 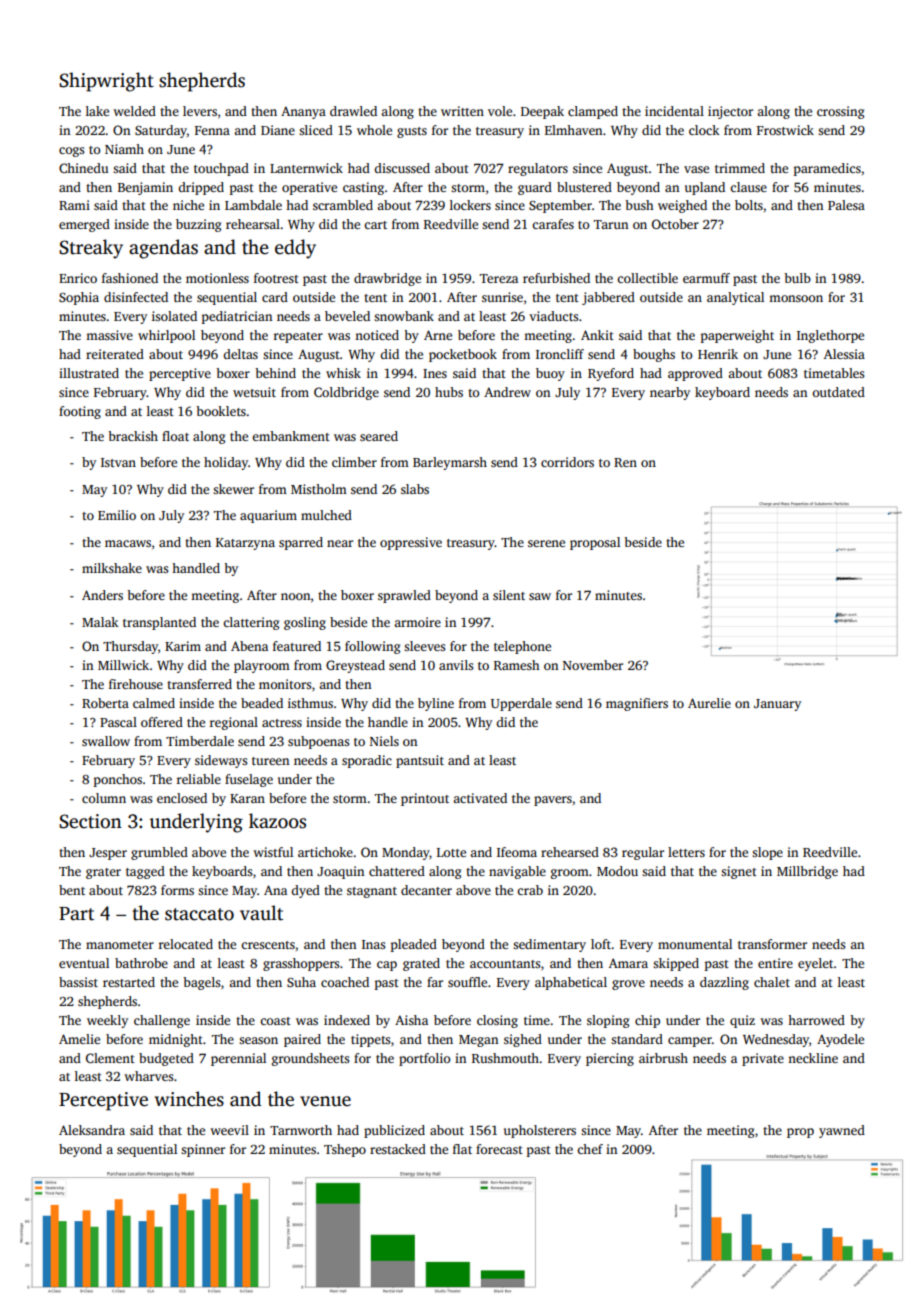 I want to click on holiday, so click(x=226, y=463).
